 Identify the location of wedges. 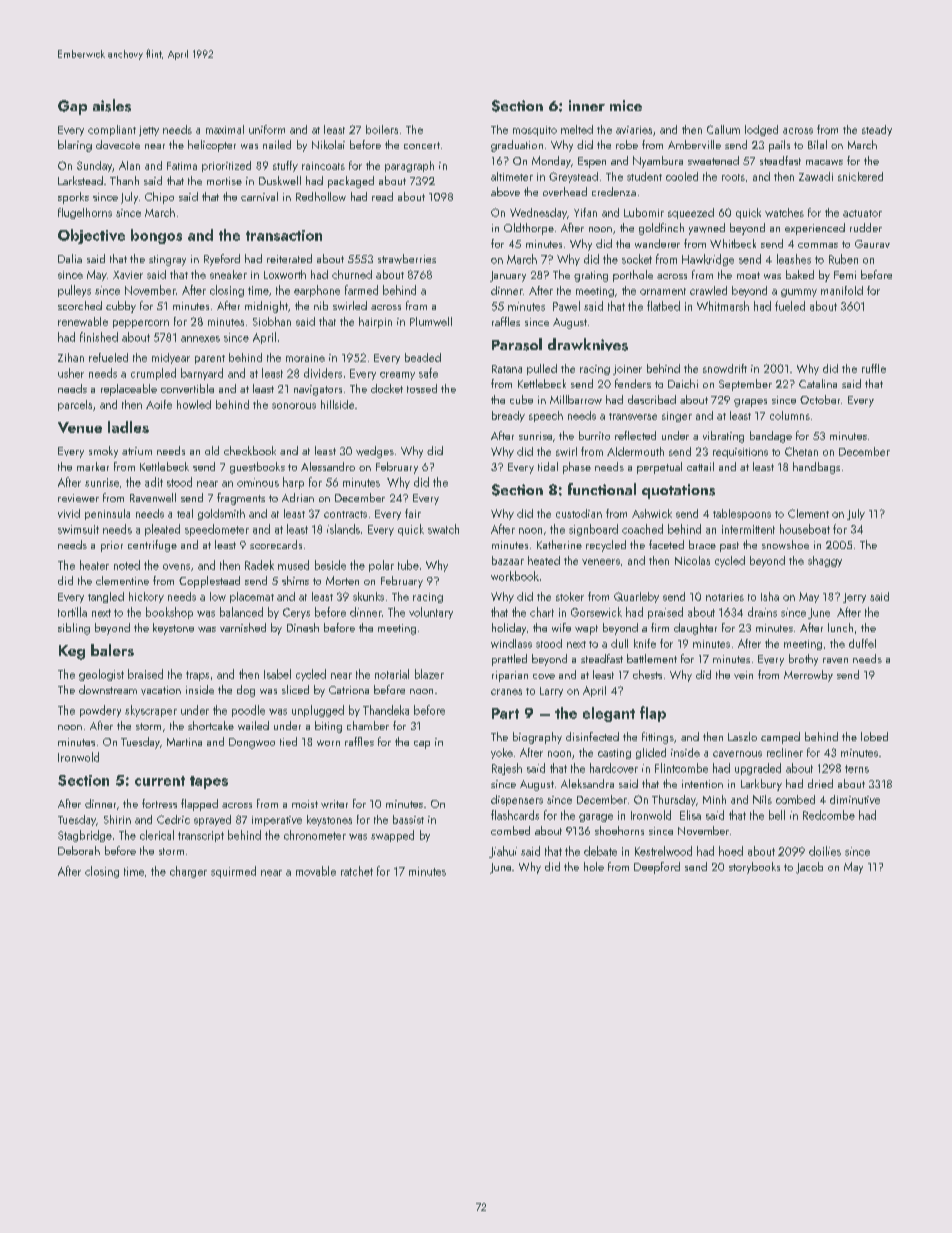
(375, 452).
